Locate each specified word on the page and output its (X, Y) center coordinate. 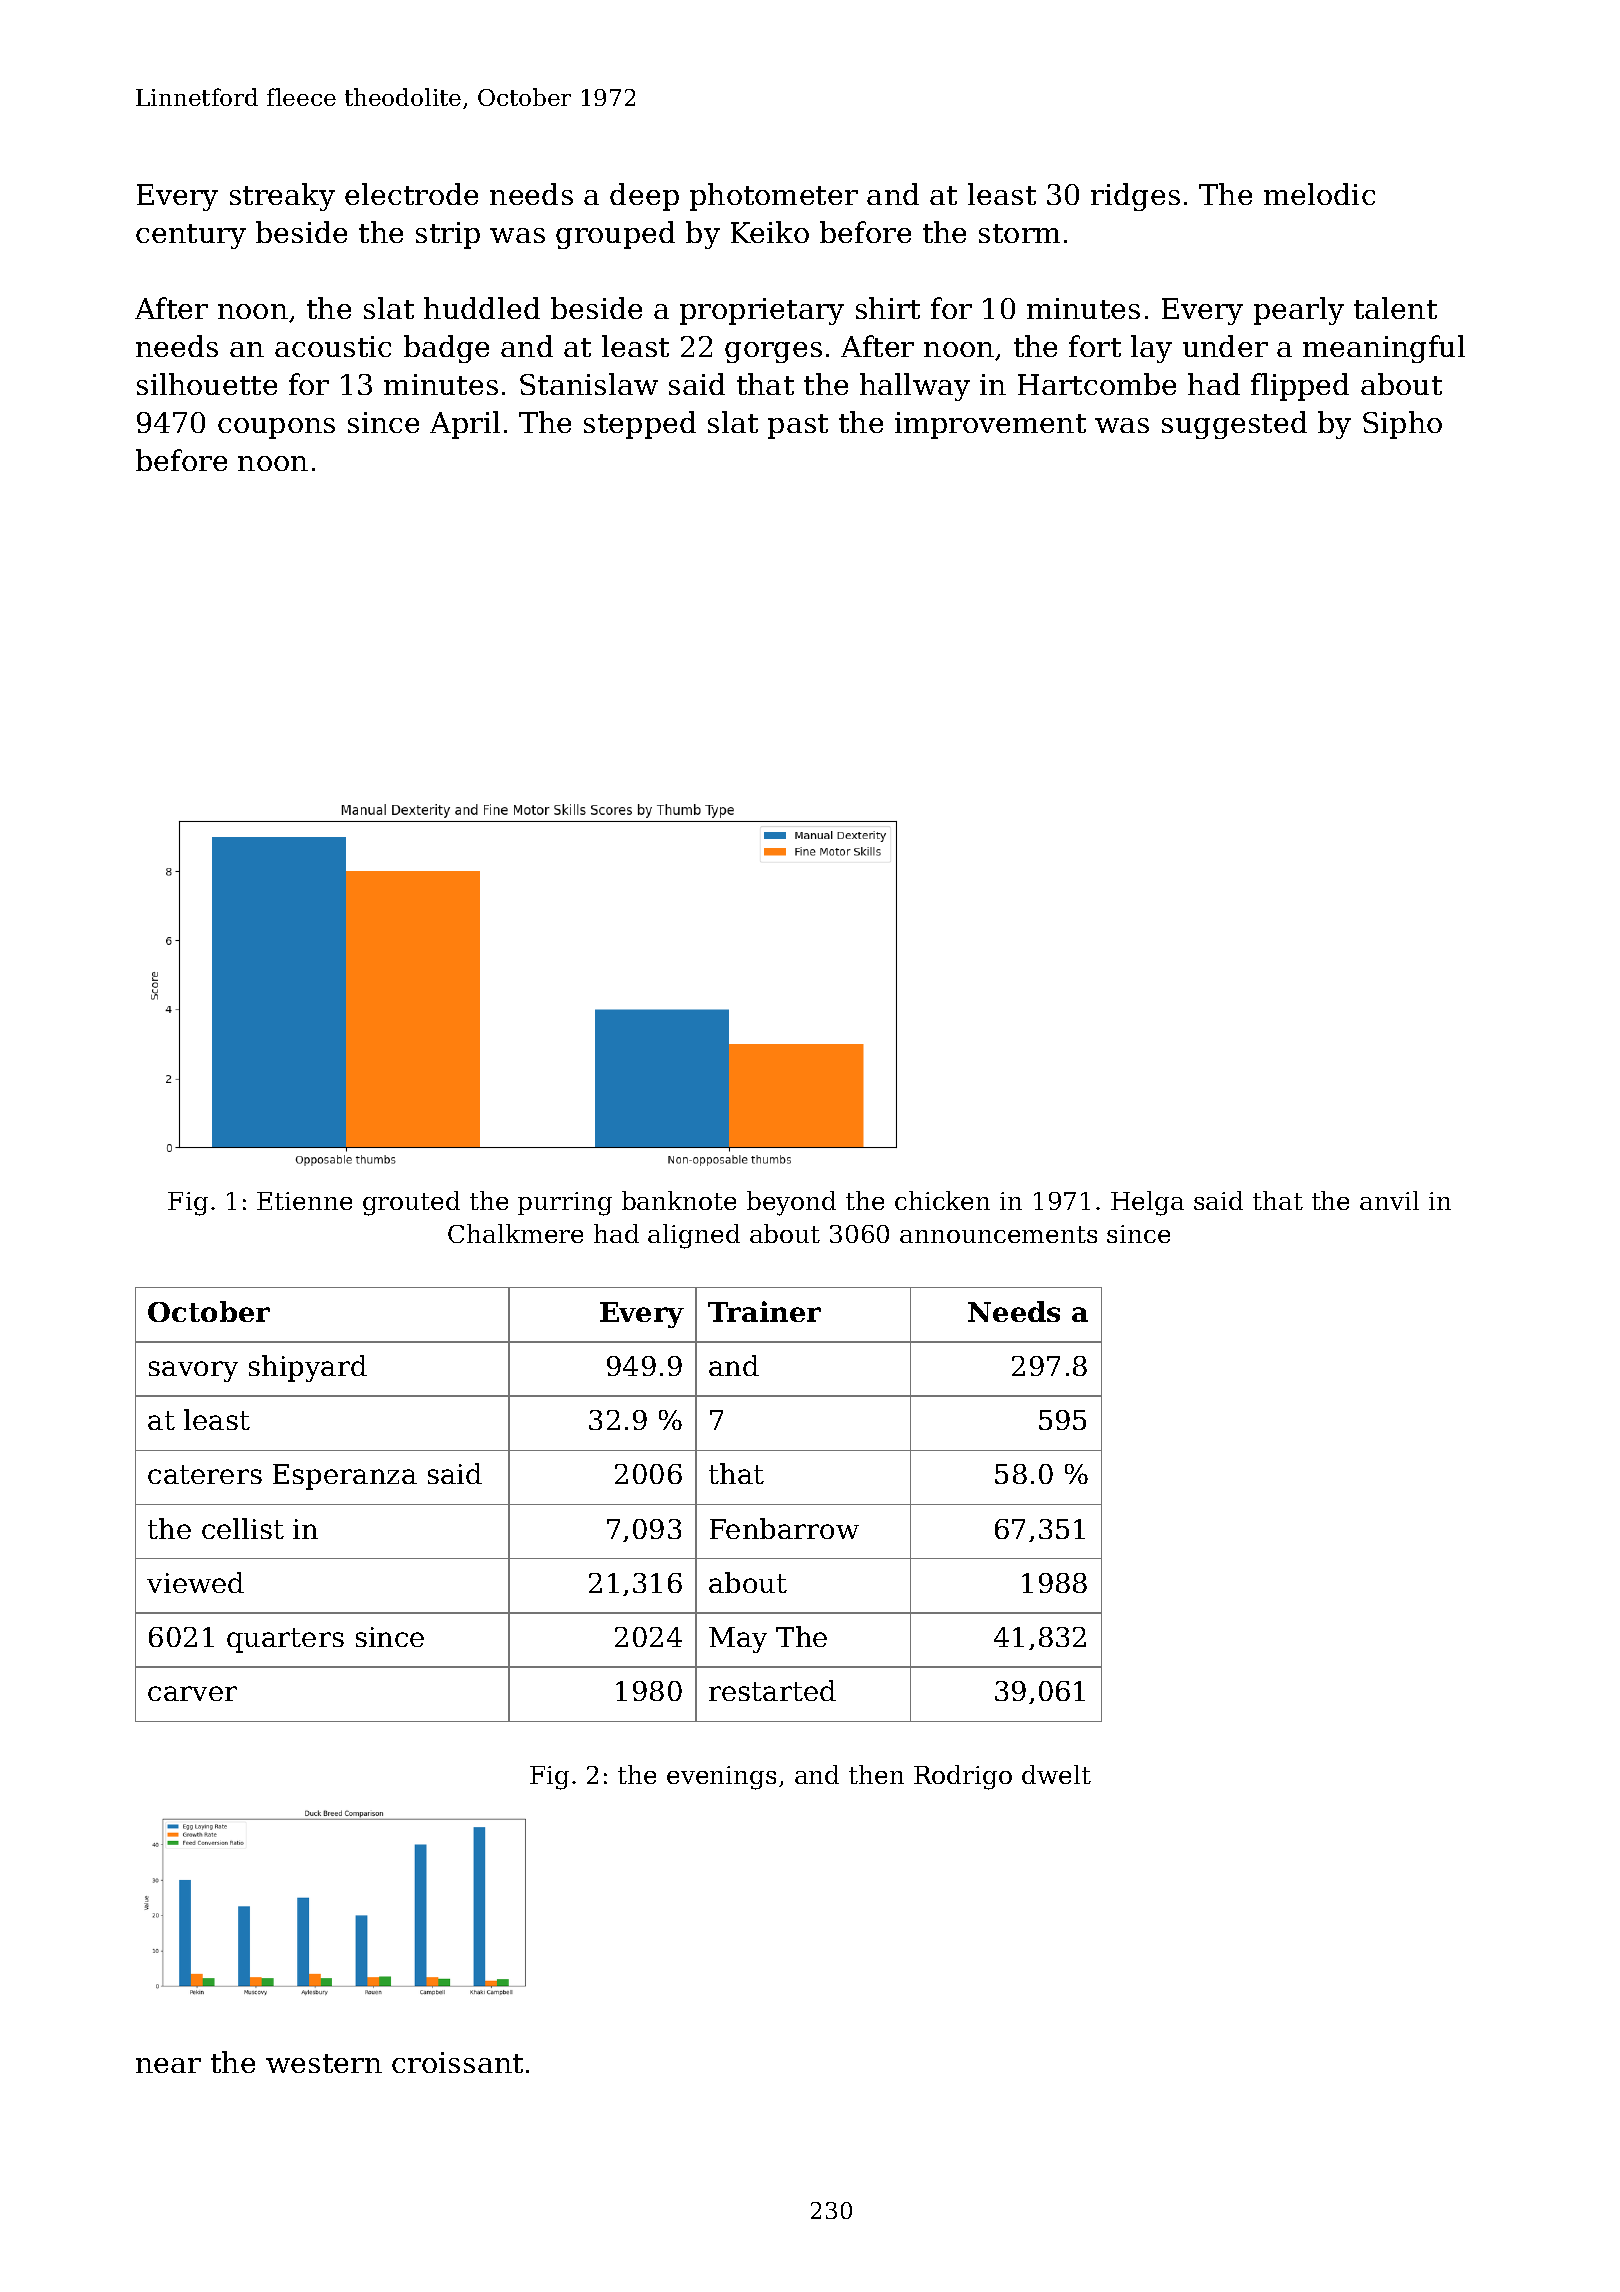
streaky (282, 197)
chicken (942, 1200)
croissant (457, 2062)
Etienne (304, 1201)
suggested (1234, 425)
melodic (1319, 194)
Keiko (770, 232)
